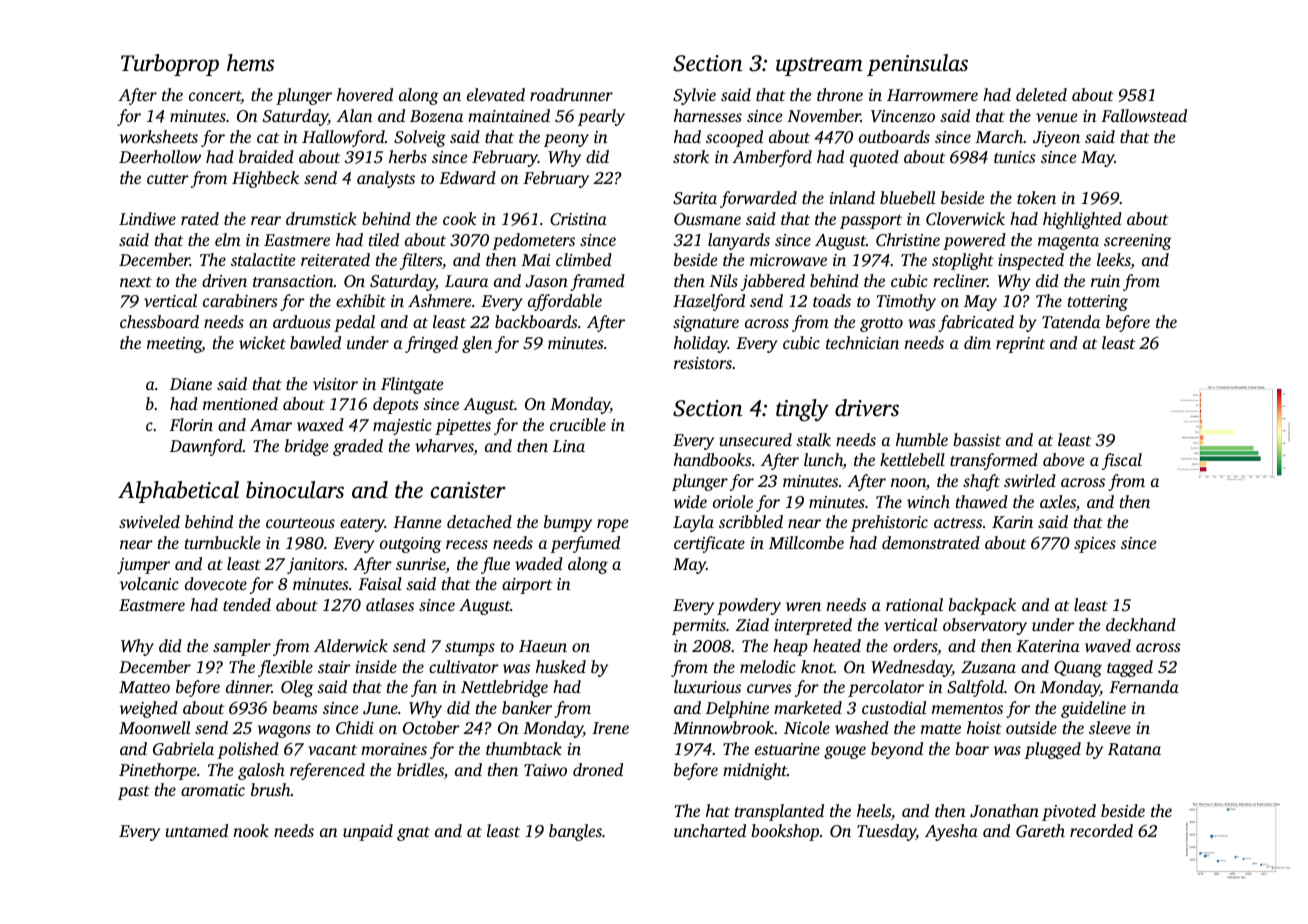  I want to click on Harrowmere, so click(932, 95).
